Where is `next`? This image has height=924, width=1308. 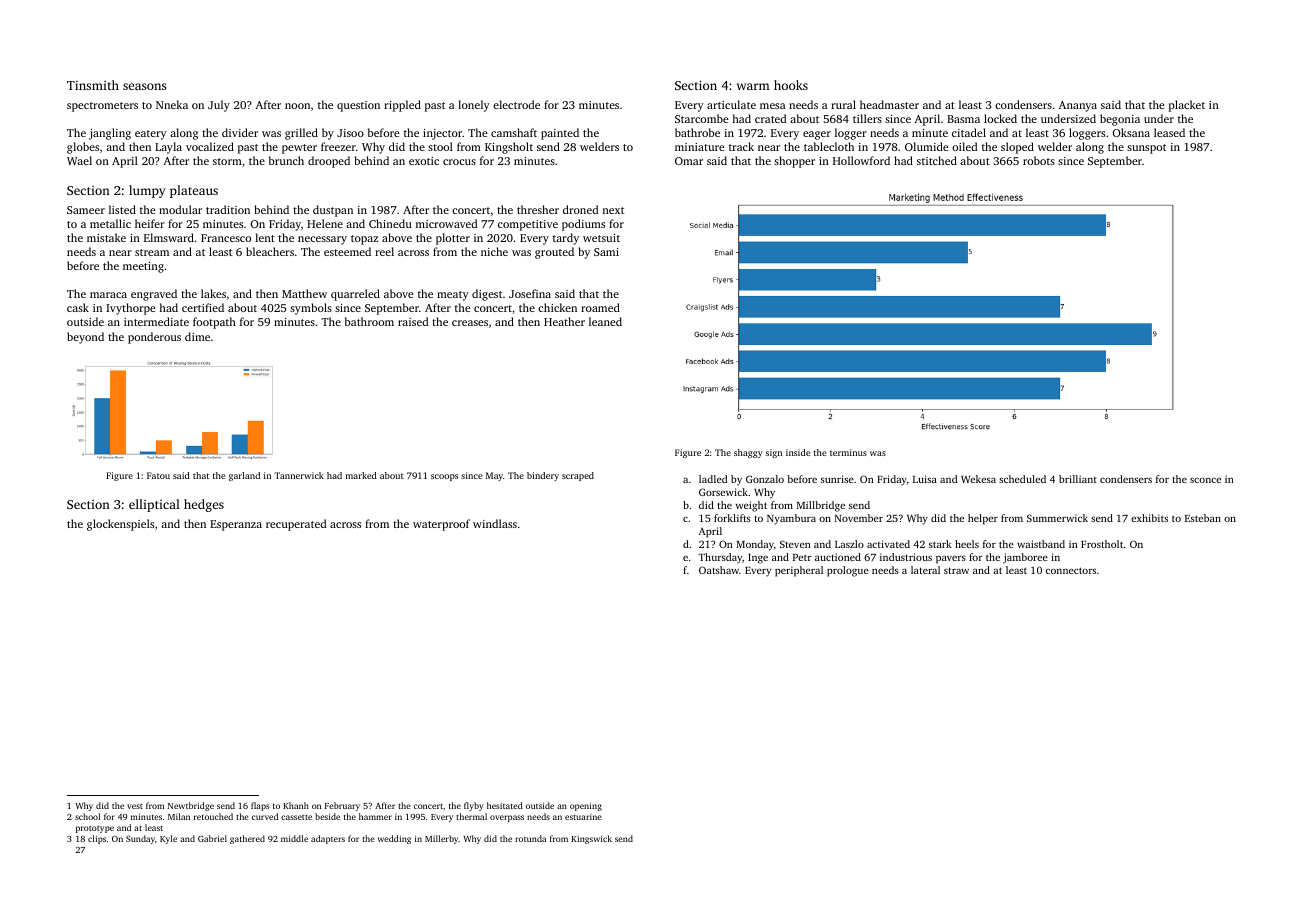
next is located at coordinates (613, 210).
